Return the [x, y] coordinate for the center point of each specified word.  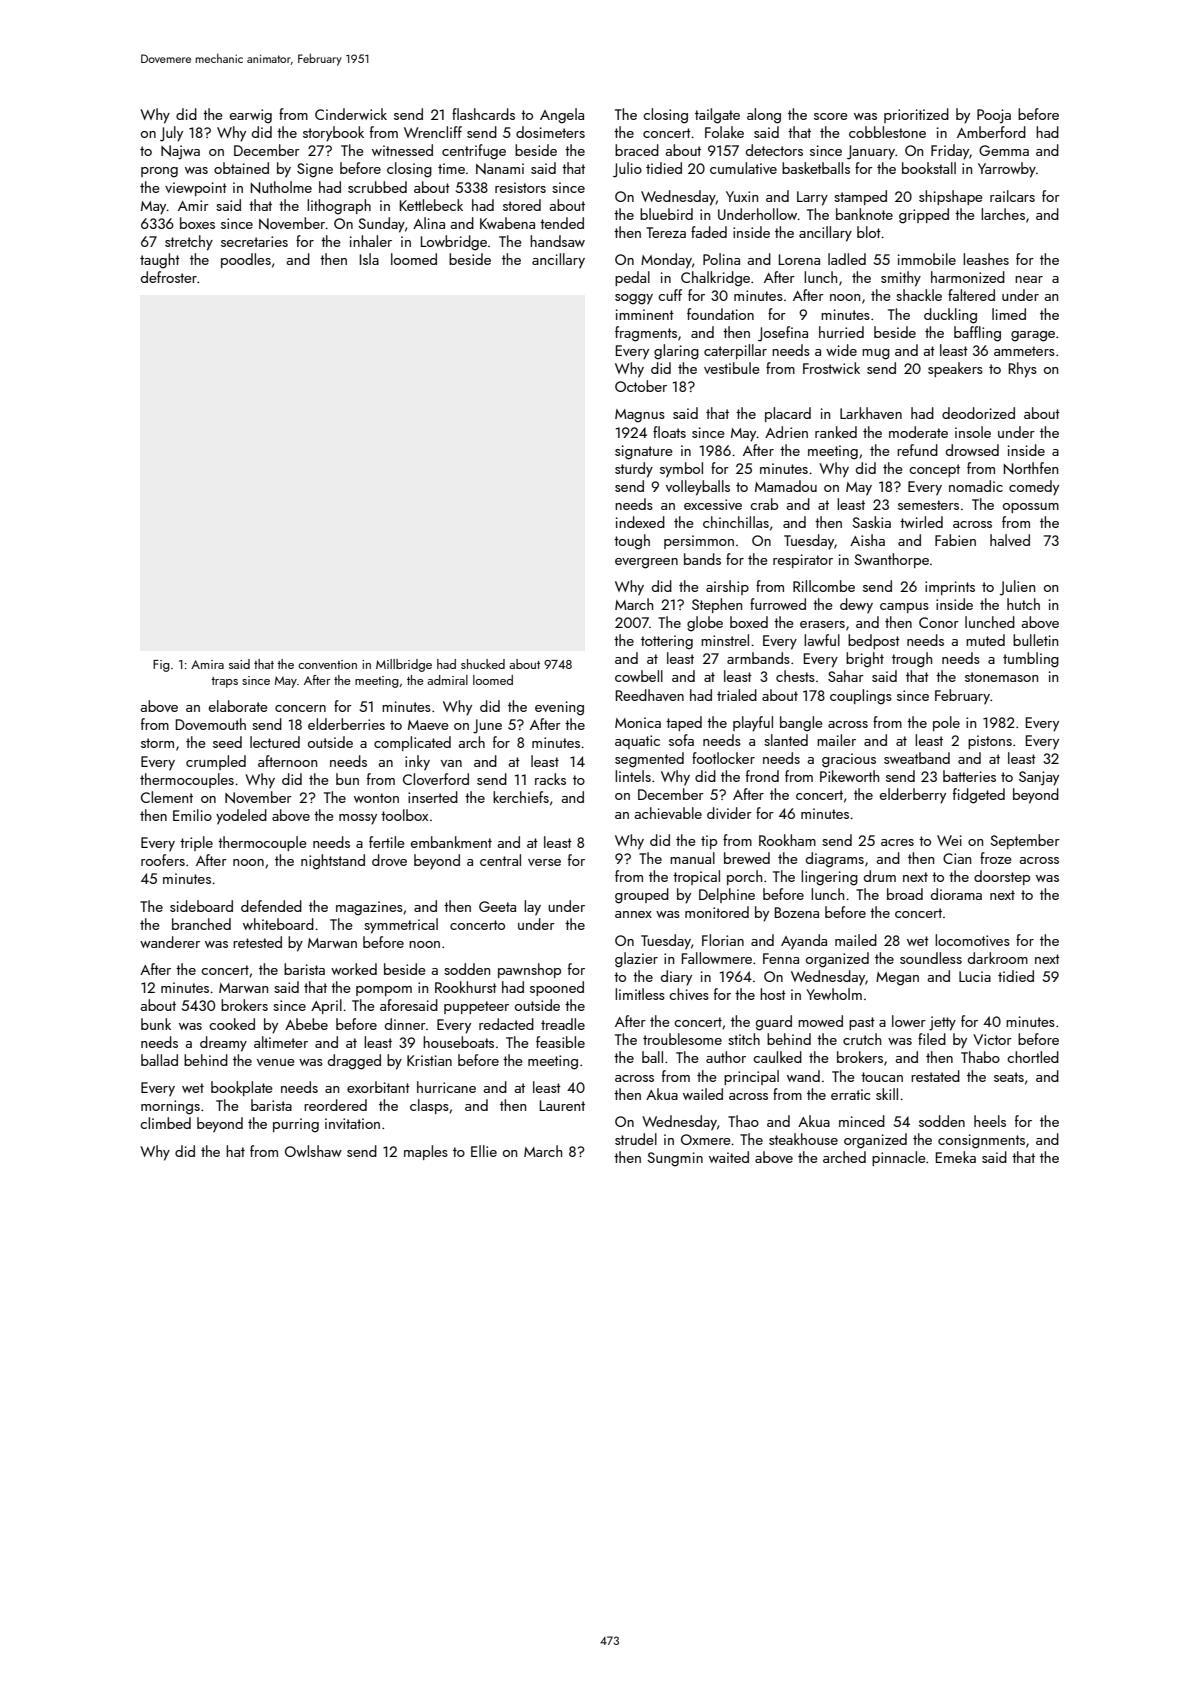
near [1029, 279]
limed [1009, 314]
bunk [156, 1024]
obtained [241, 168]
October [641, 386]
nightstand [333, 862]
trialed [737, 695]
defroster [169, 277]
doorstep [1002, 877]
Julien [1017, 588]
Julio [627, 170]
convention [327, 664]
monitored [717, 912]
